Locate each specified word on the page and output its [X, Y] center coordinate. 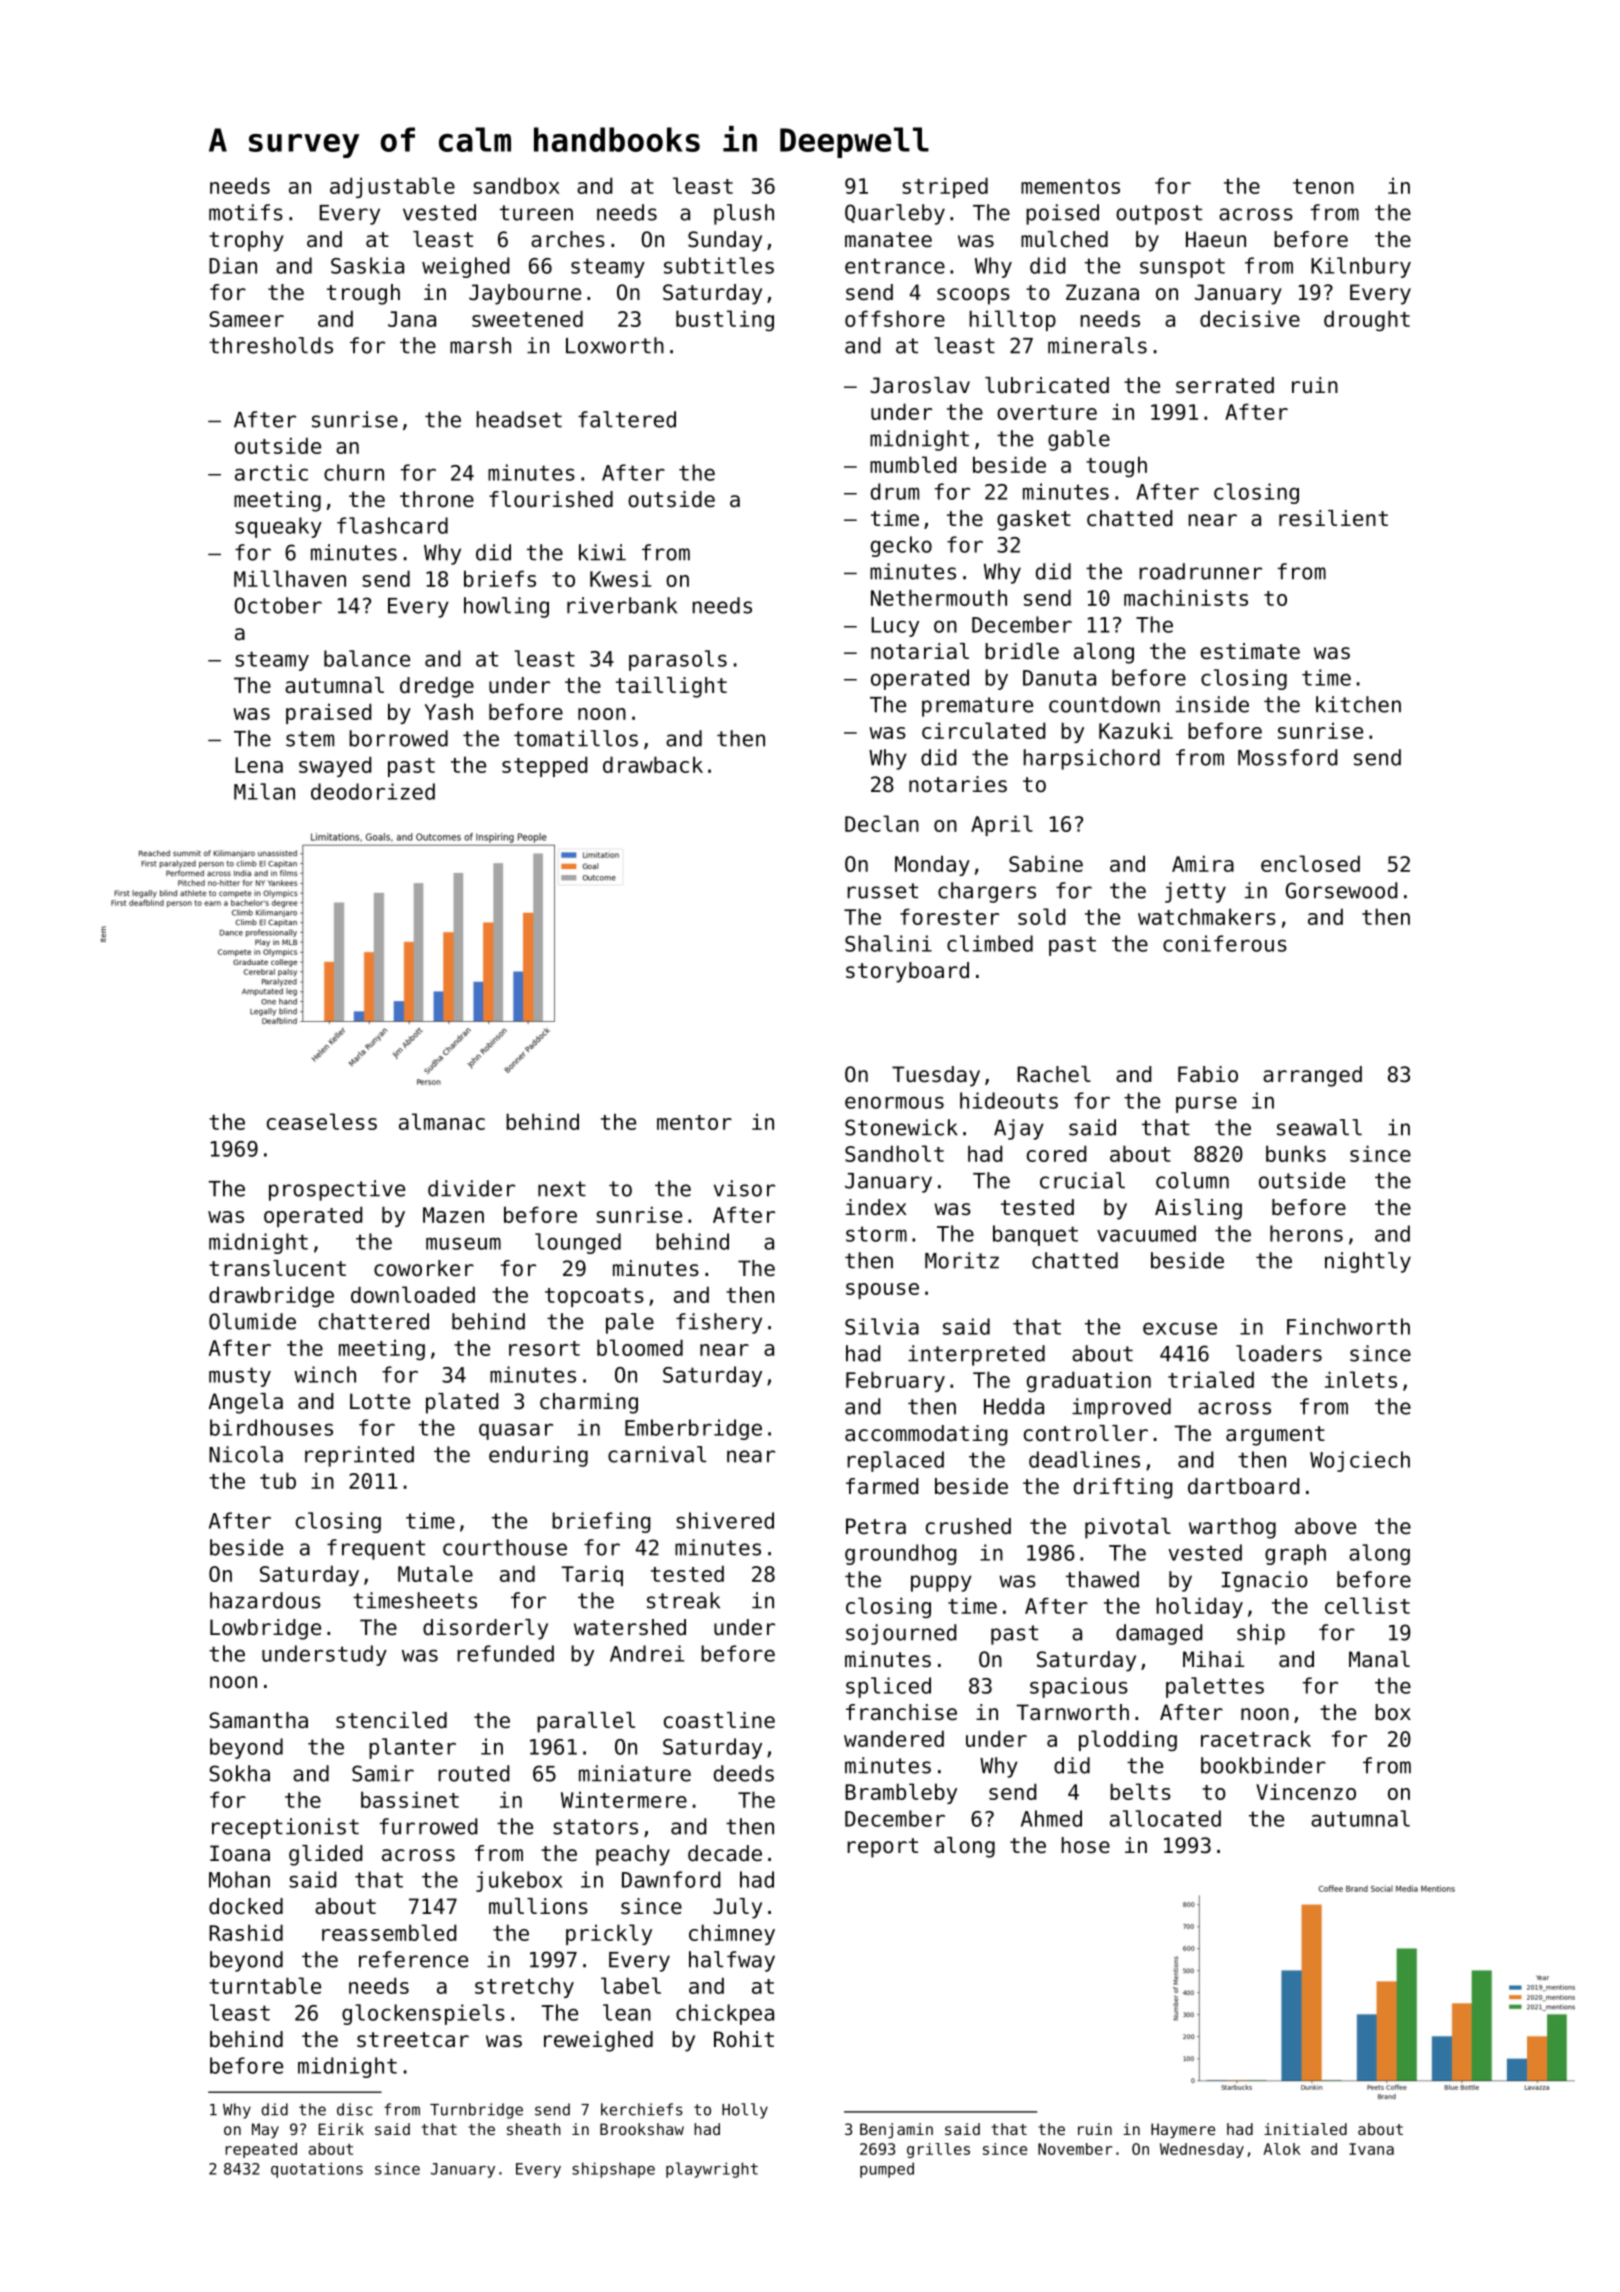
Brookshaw [642, 2129]
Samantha [258, 1720]
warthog [1232, 1528]
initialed [1305, 2129]
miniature [635, 1773]
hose [1086, 1845]
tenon [1323, 186]
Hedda [1014, 1406]
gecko [901, 546]
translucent [277, 1268]
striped [945, 187]
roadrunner [1200, 571]
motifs [246, 212]
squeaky [278, 527]
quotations [317, 2170]
